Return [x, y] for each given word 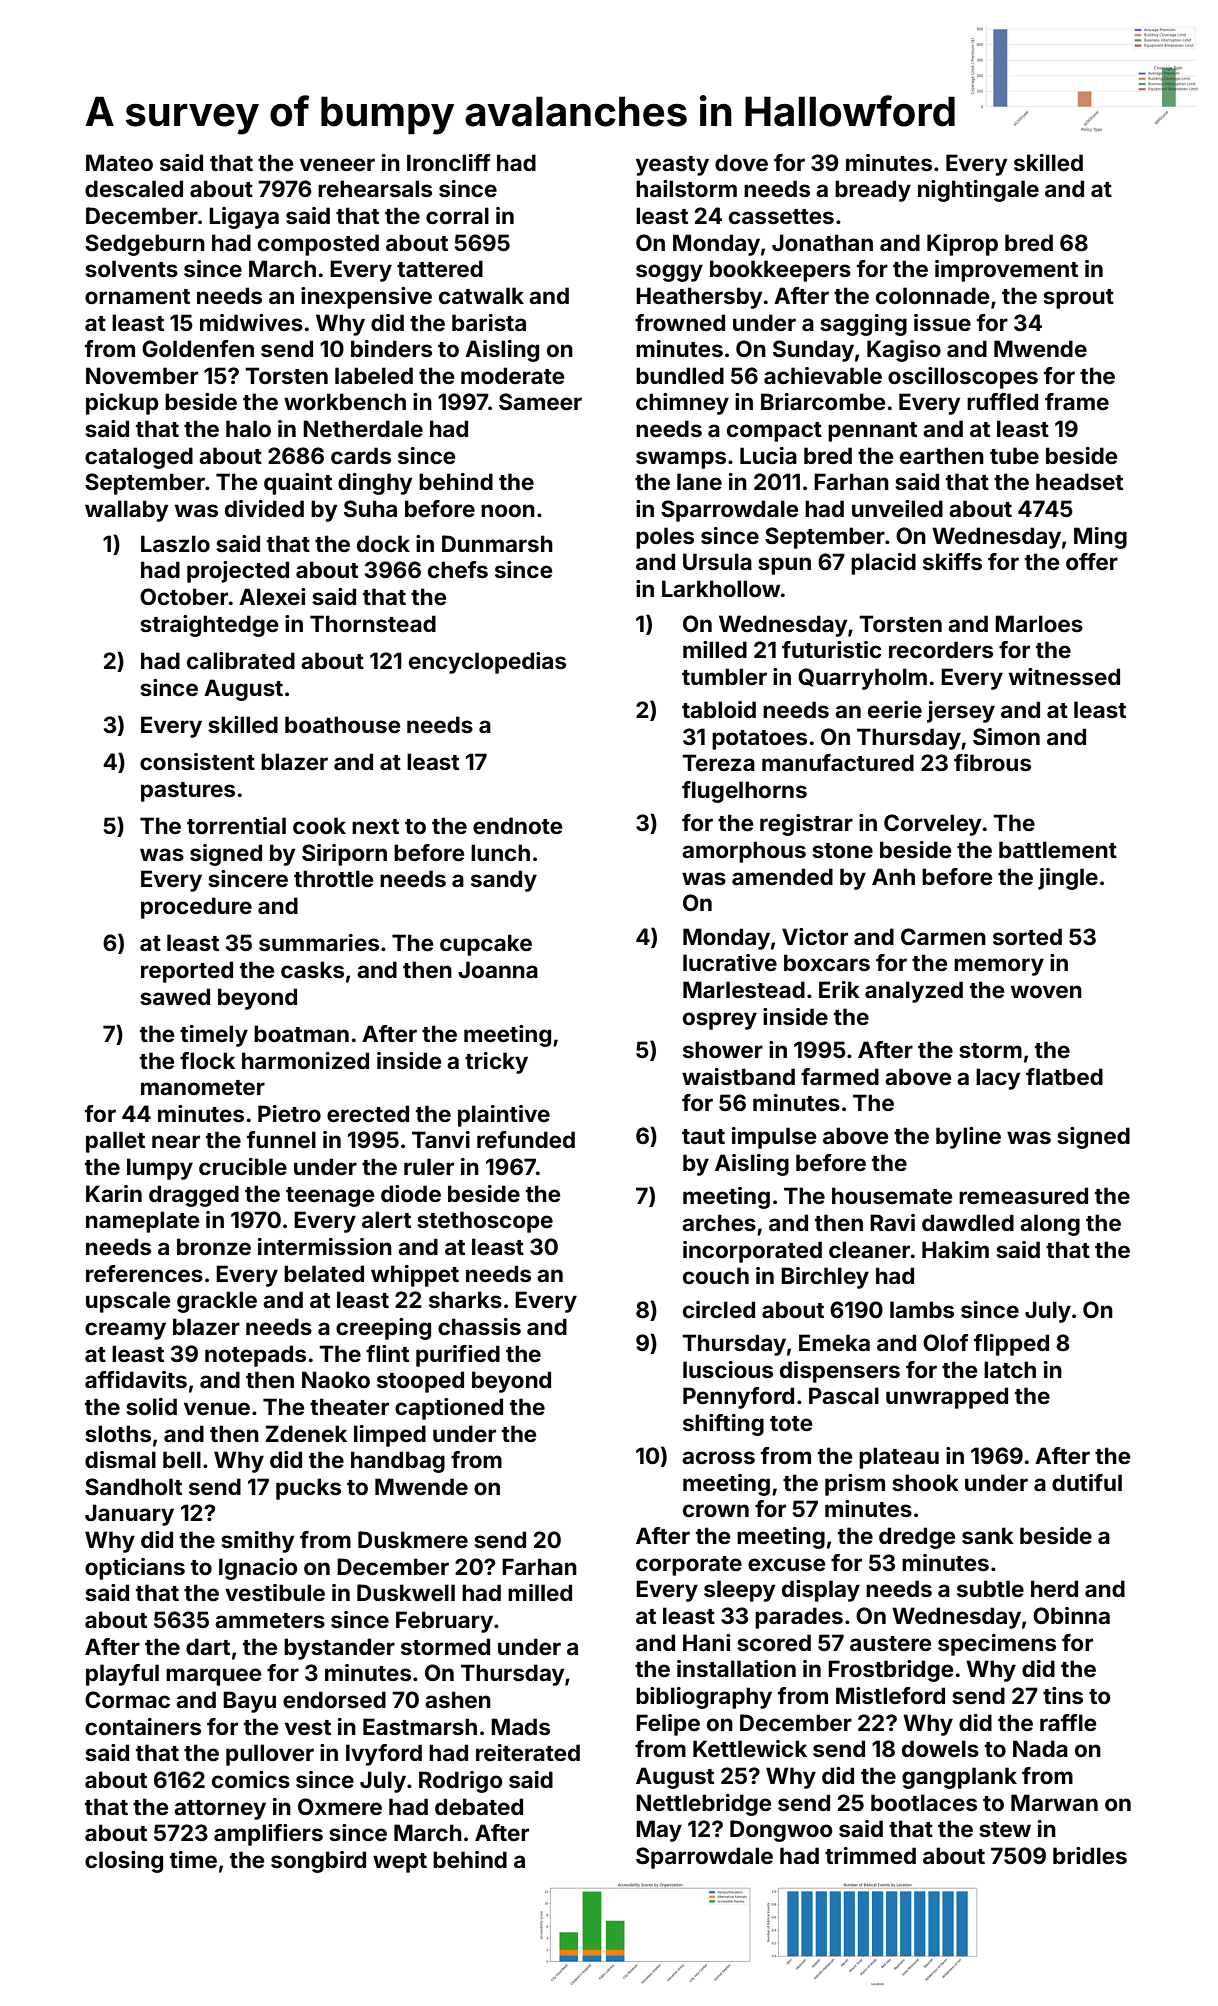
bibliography [704, 1698]
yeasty [672, 166]
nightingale [978, 191]
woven [1046, 991]
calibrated [241, 660]
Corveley [933, 825]
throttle [334, 878]
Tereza [718, 762]
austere [891, 1643]
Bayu [249, 1702]
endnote [518, 825]
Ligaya [244, 218]
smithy [258, 1542]
